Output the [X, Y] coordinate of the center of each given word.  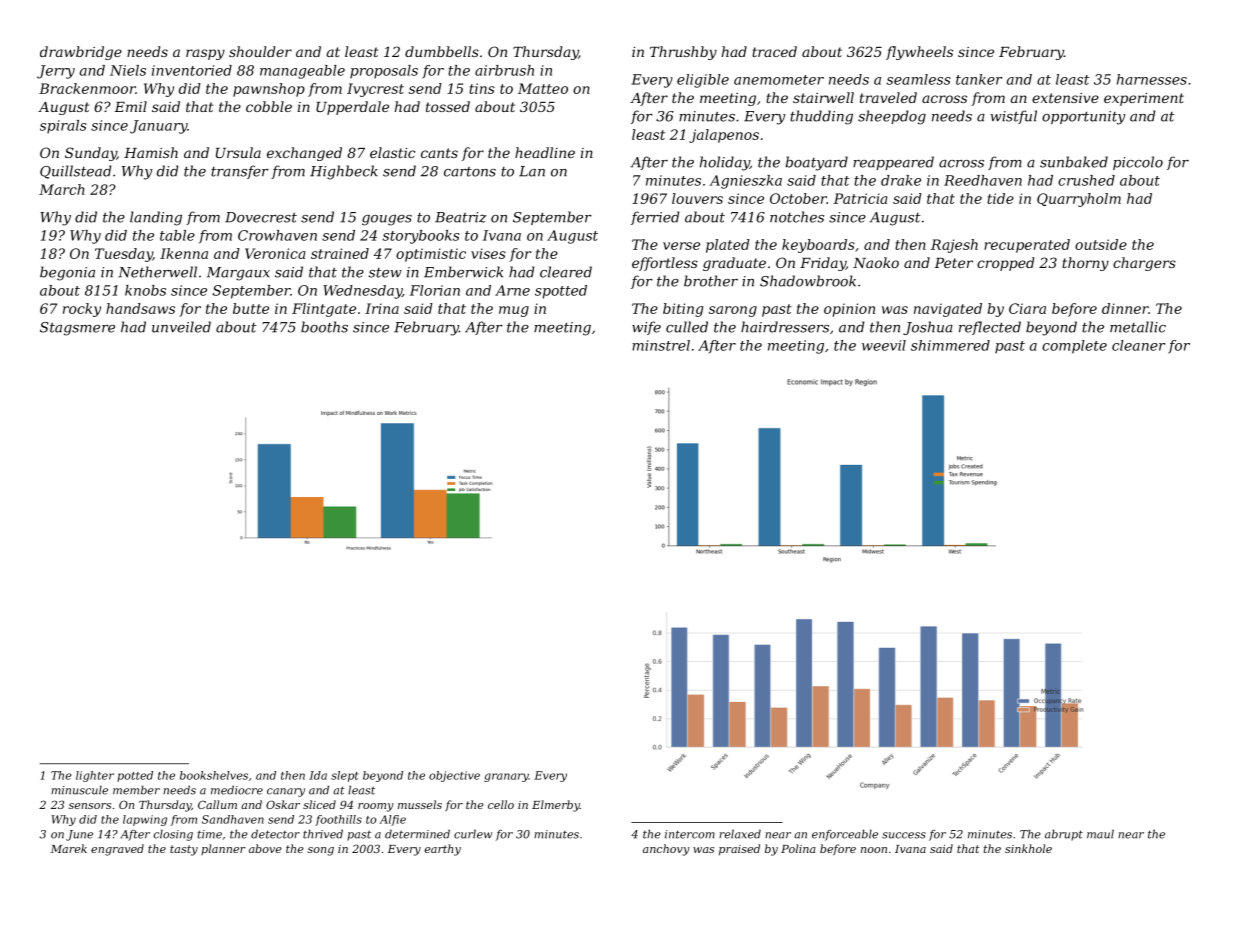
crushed [1086, 180]
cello [501, 804]
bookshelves [214, 775]
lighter [95, 776]
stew [385, 273]
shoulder [260, 51]
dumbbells [442, 51]
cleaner [1139, 345]
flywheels [919, 53]
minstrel [661, 345]
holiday [725, 163]
